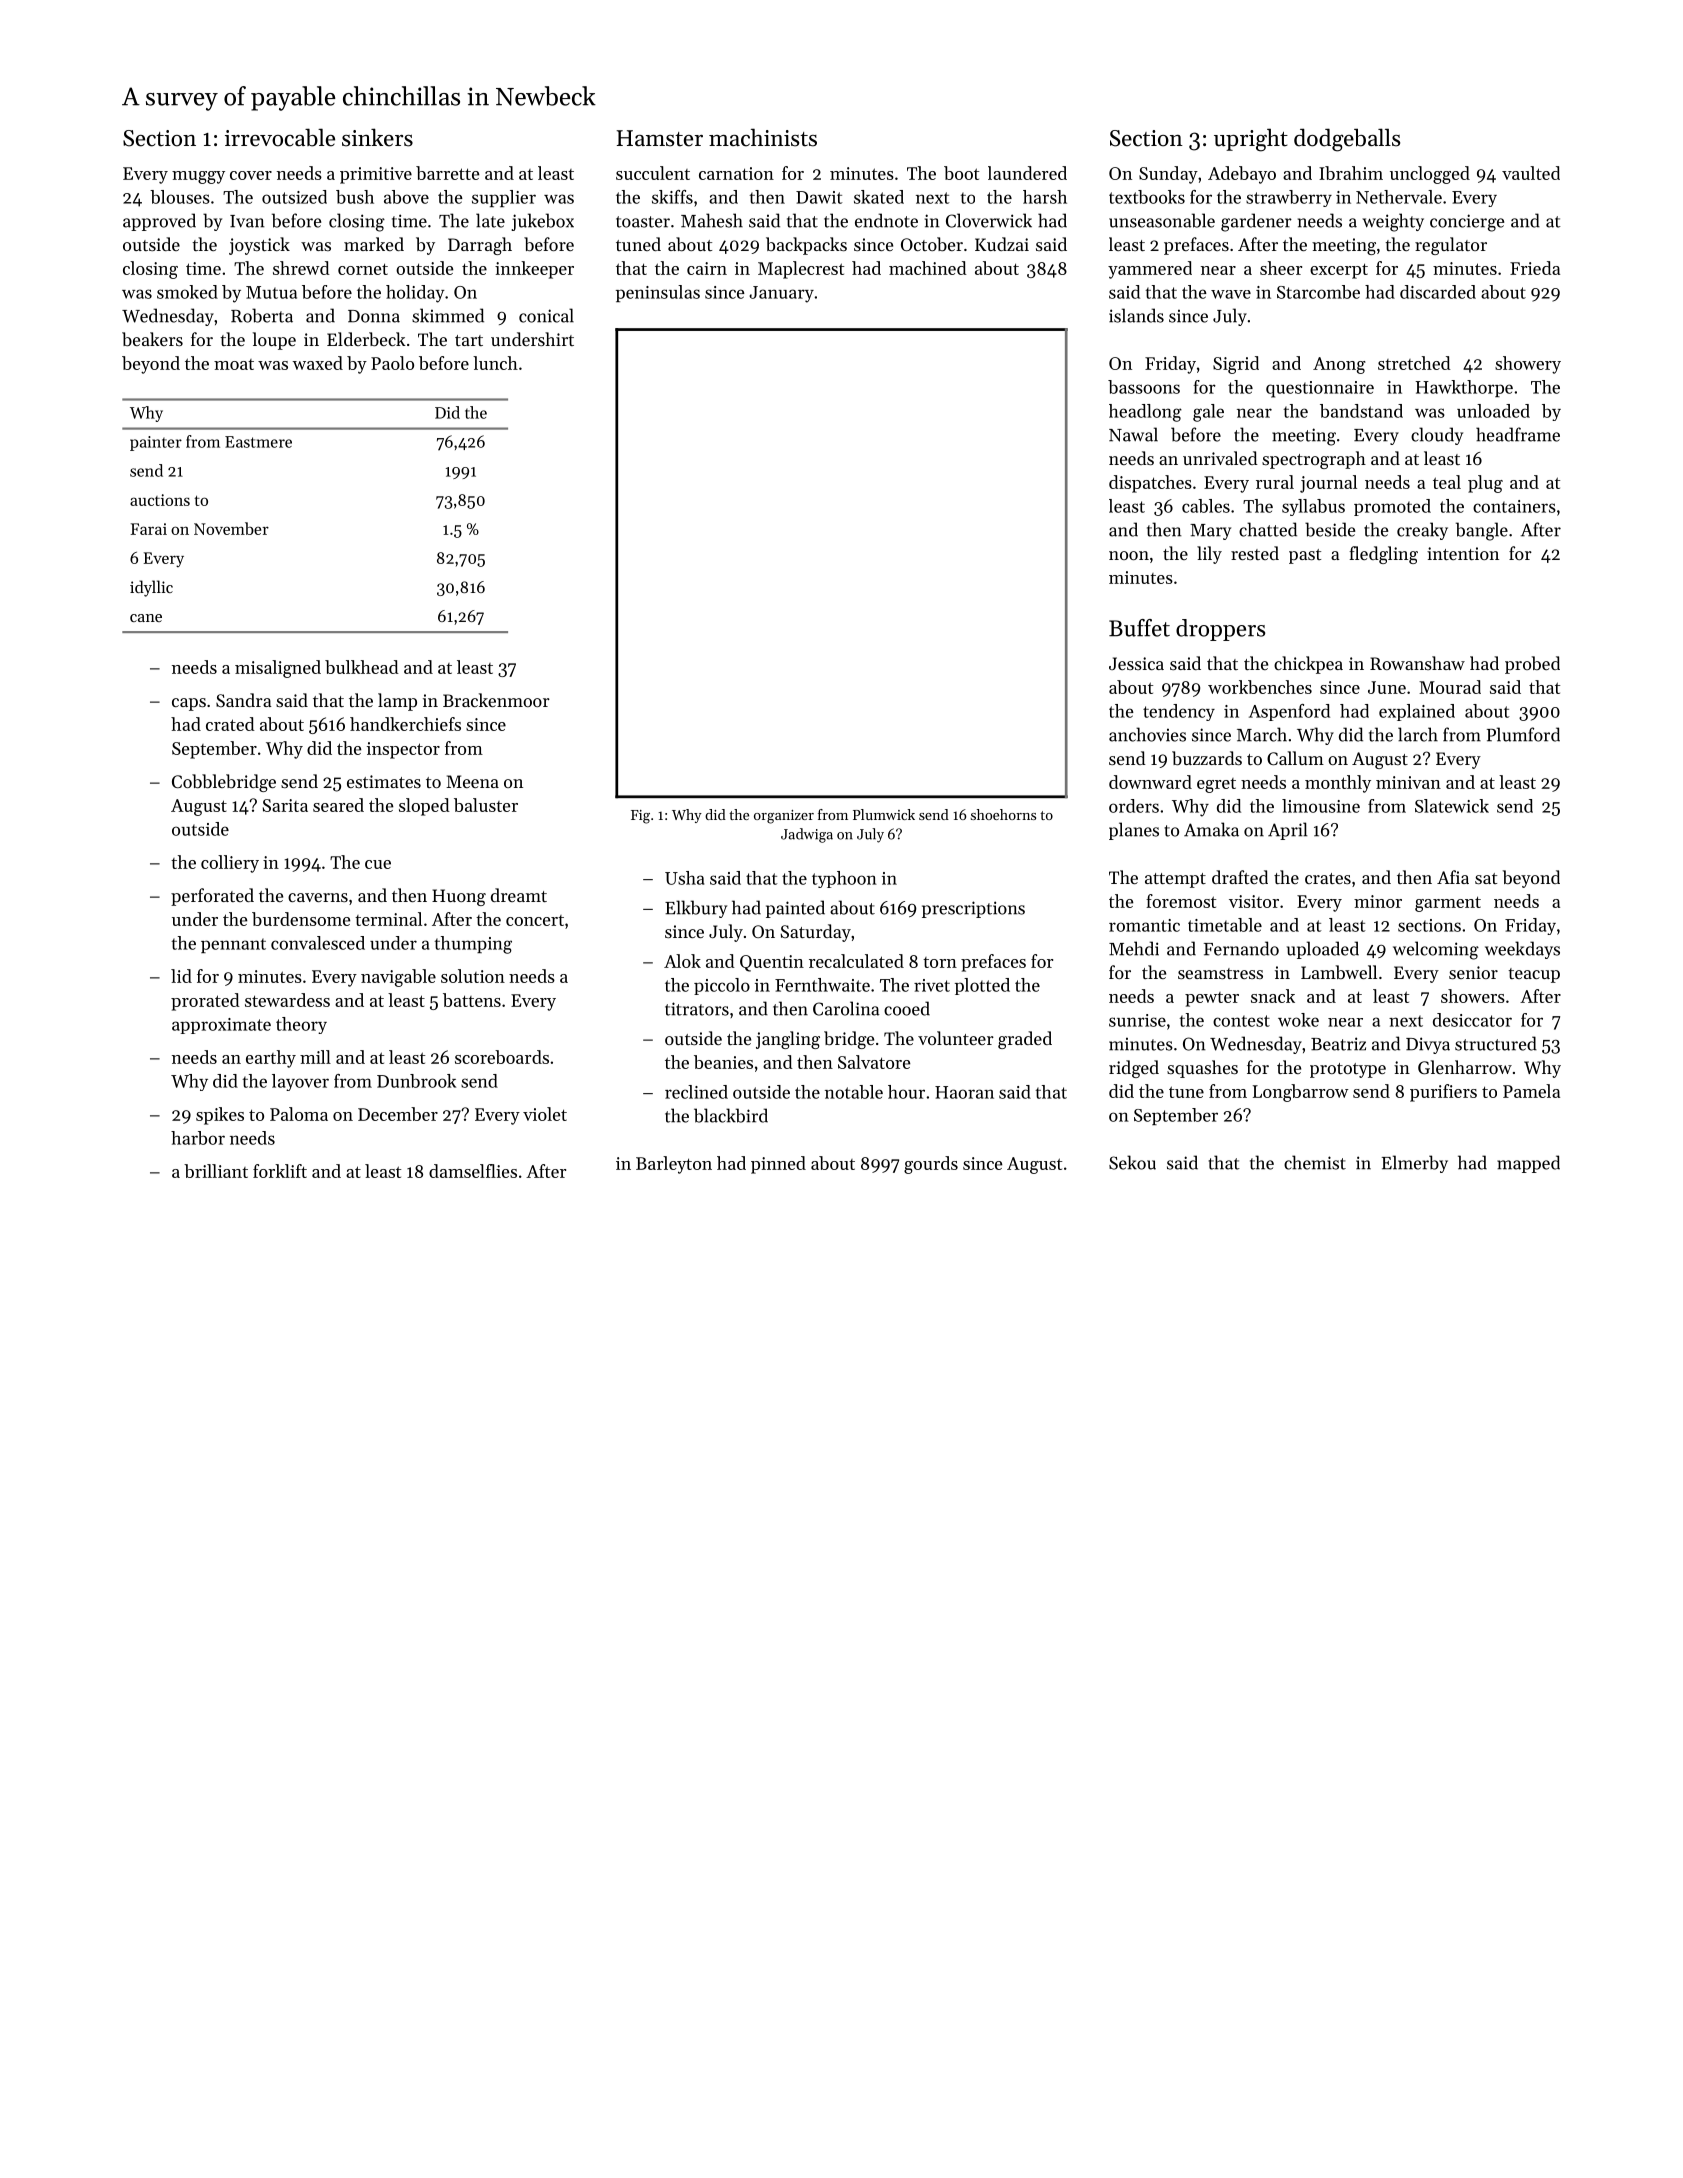 This screenshot has height=2178, width=1683. Describe the element at coordinates (377, 137) in the screenshot. I see `sinkers` at that location.
